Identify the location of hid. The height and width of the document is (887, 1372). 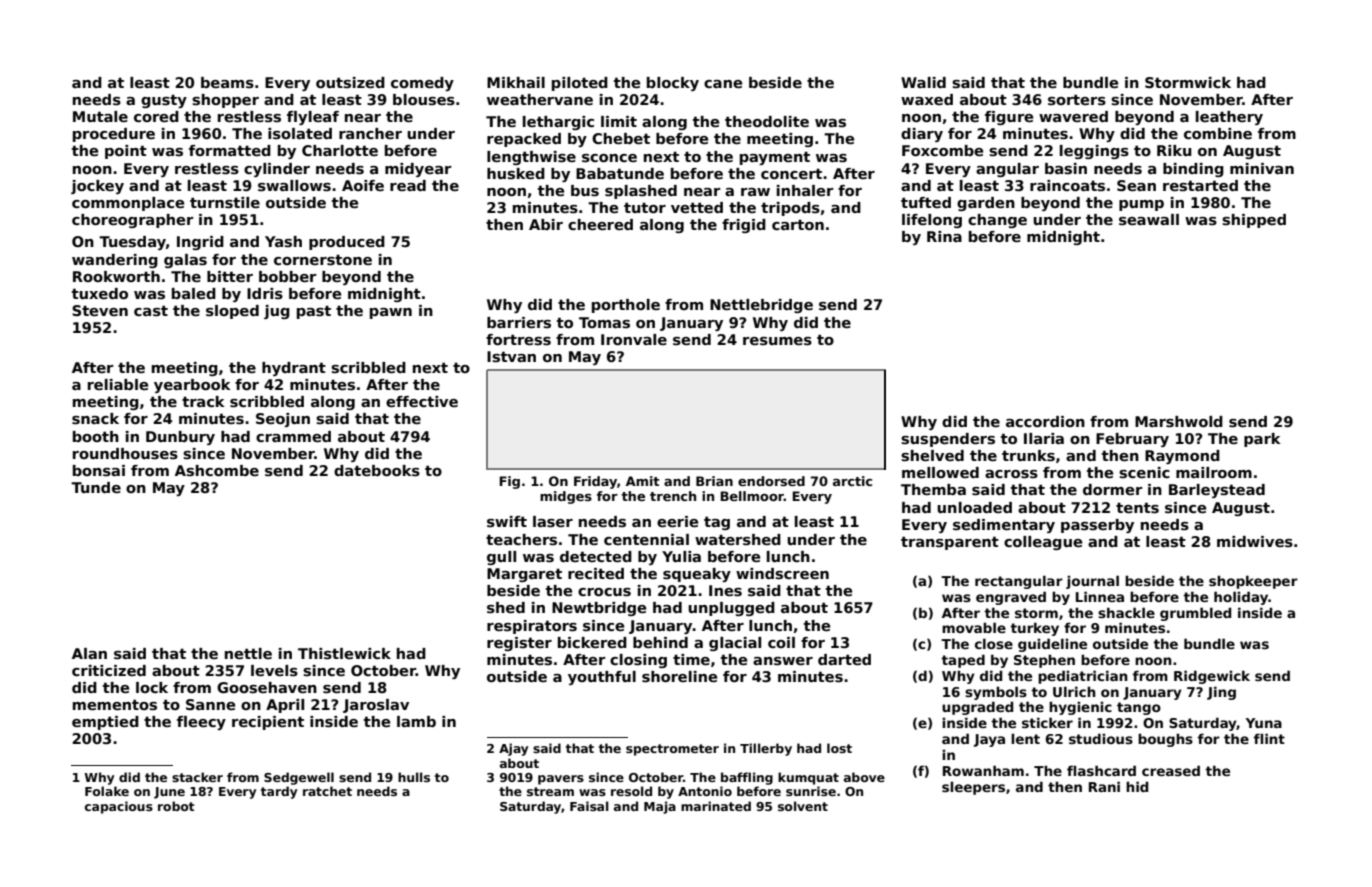
(1137, 786).
